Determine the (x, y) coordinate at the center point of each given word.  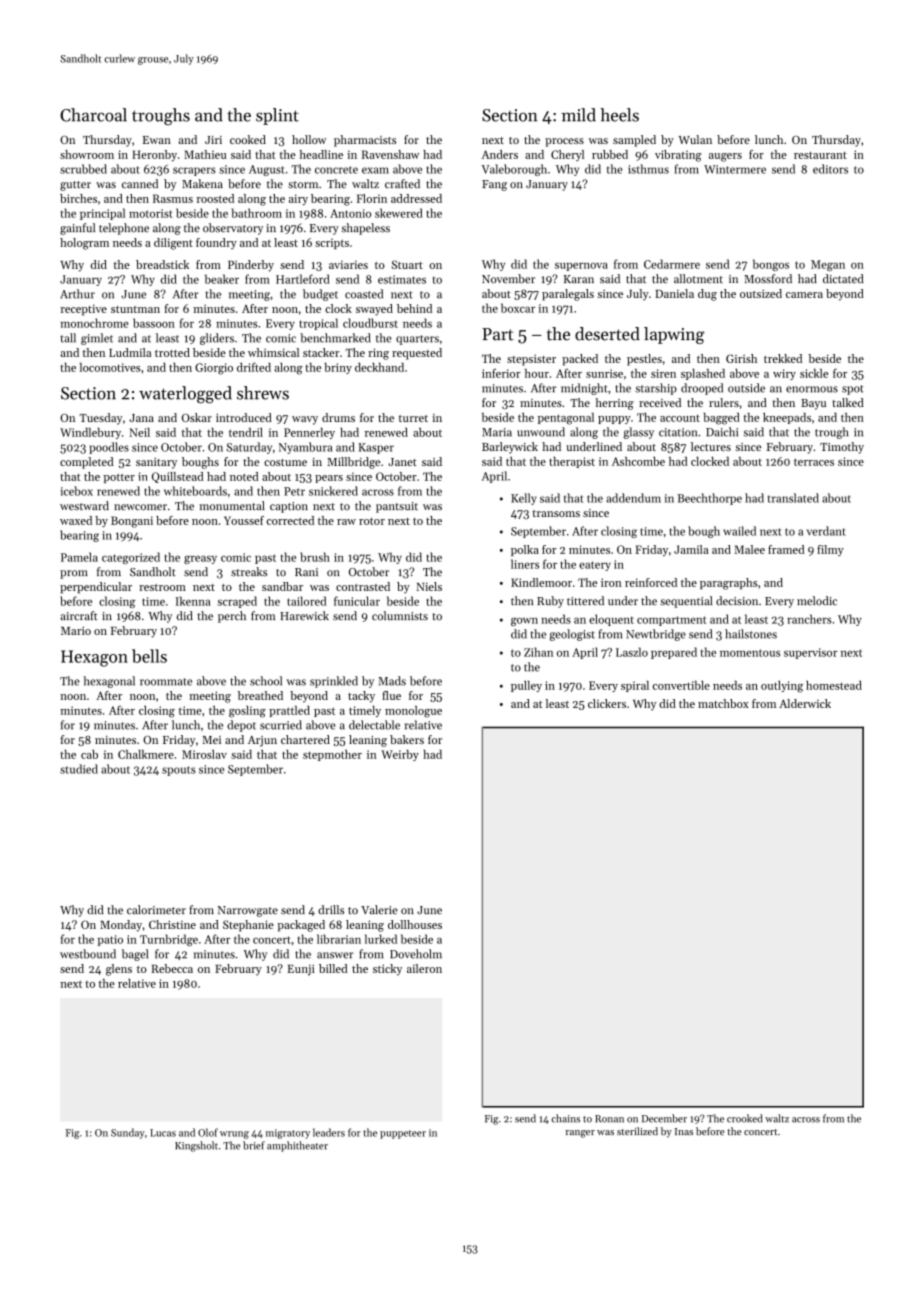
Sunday (128, 1133)
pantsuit (397, 507)
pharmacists (365, 141)
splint (277, 116)
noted (244, 476)
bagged (721, 419)
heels (619, 115)
